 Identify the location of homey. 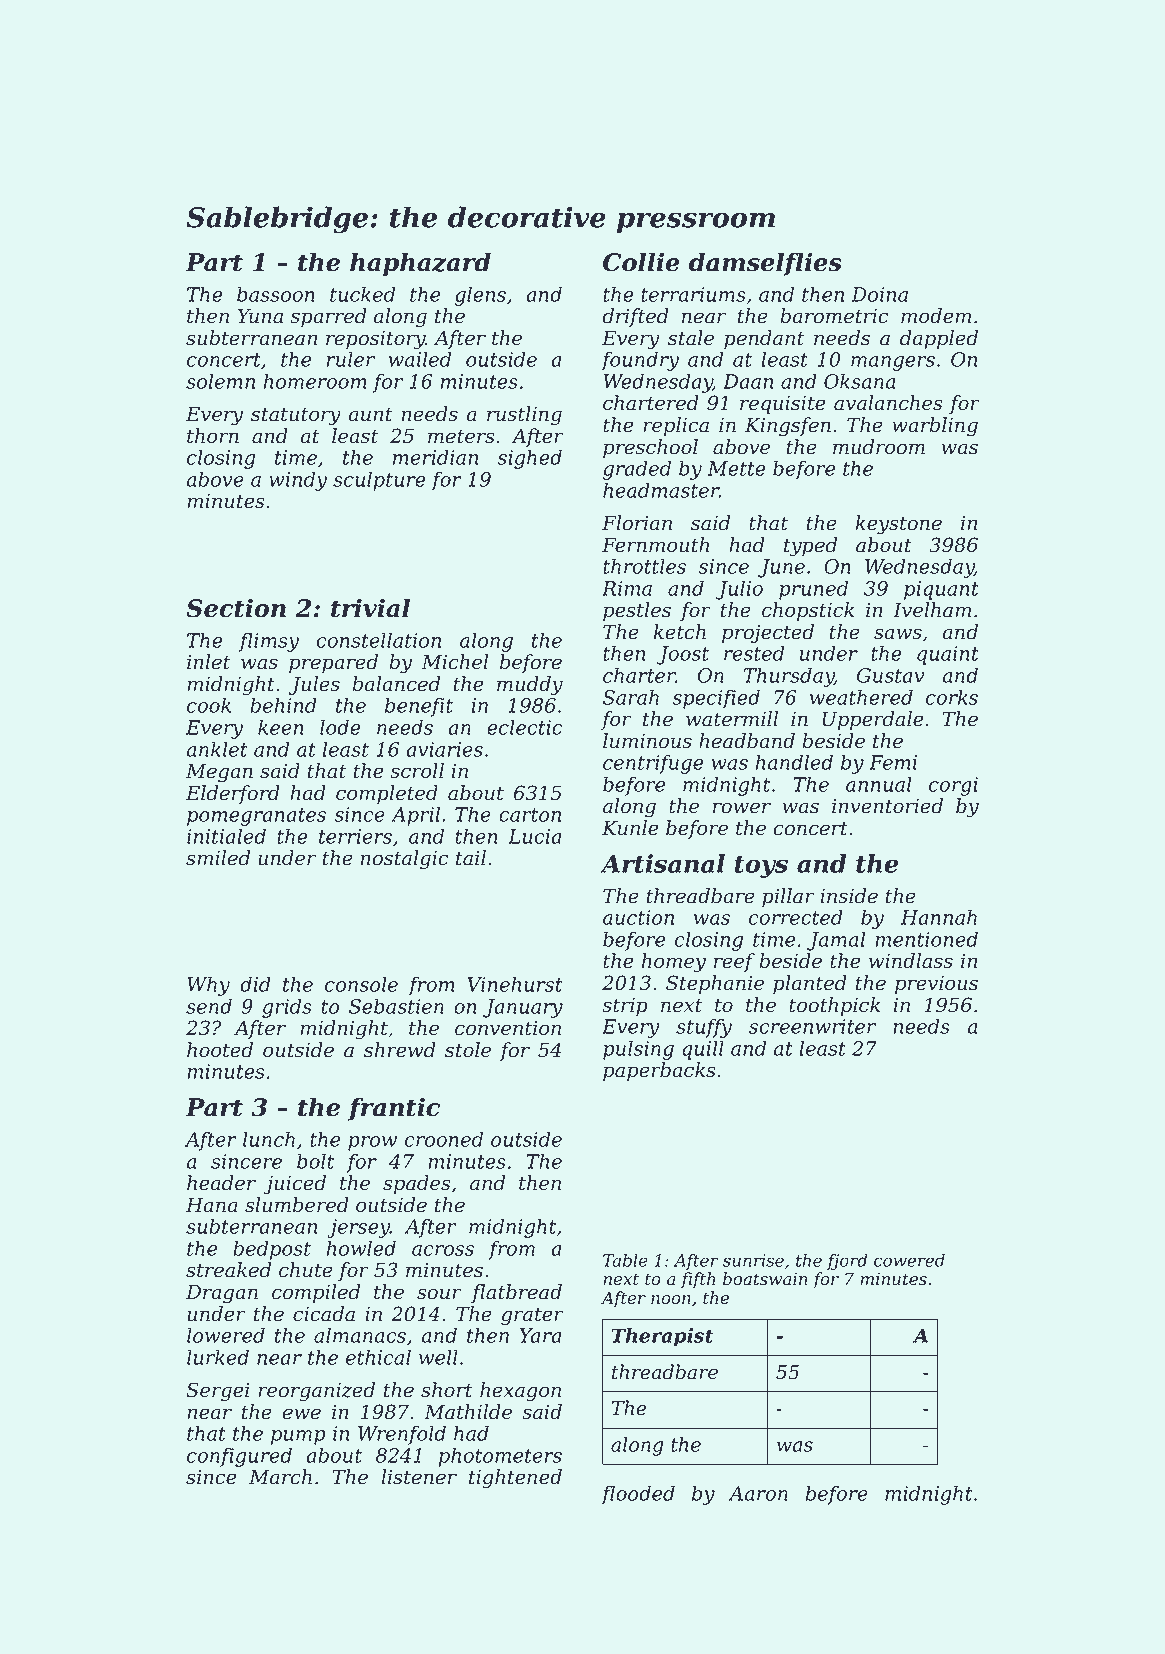
(674, 963).
